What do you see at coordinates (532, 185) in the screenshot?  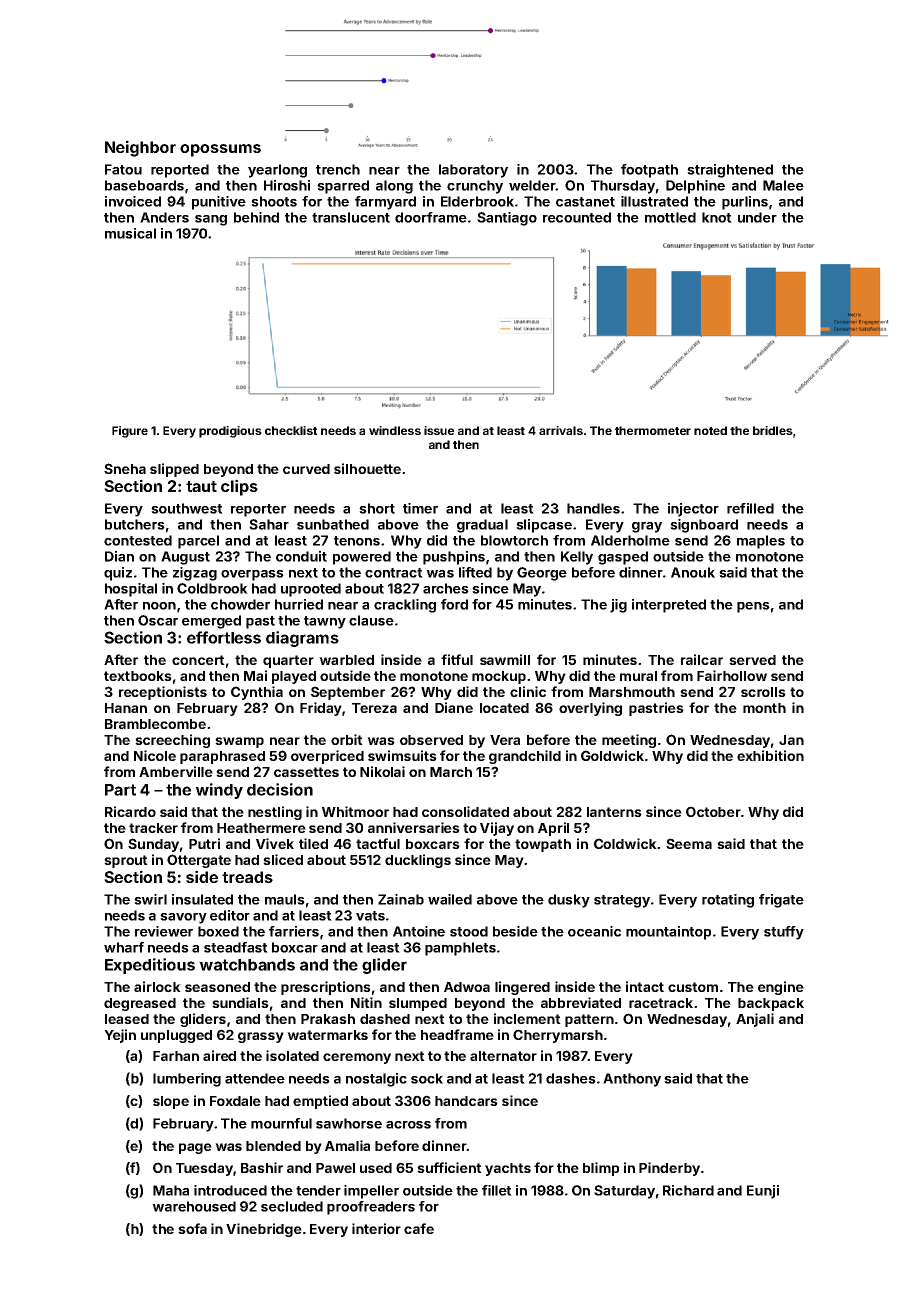 I see `welder` at bounding box center [532, 185].
